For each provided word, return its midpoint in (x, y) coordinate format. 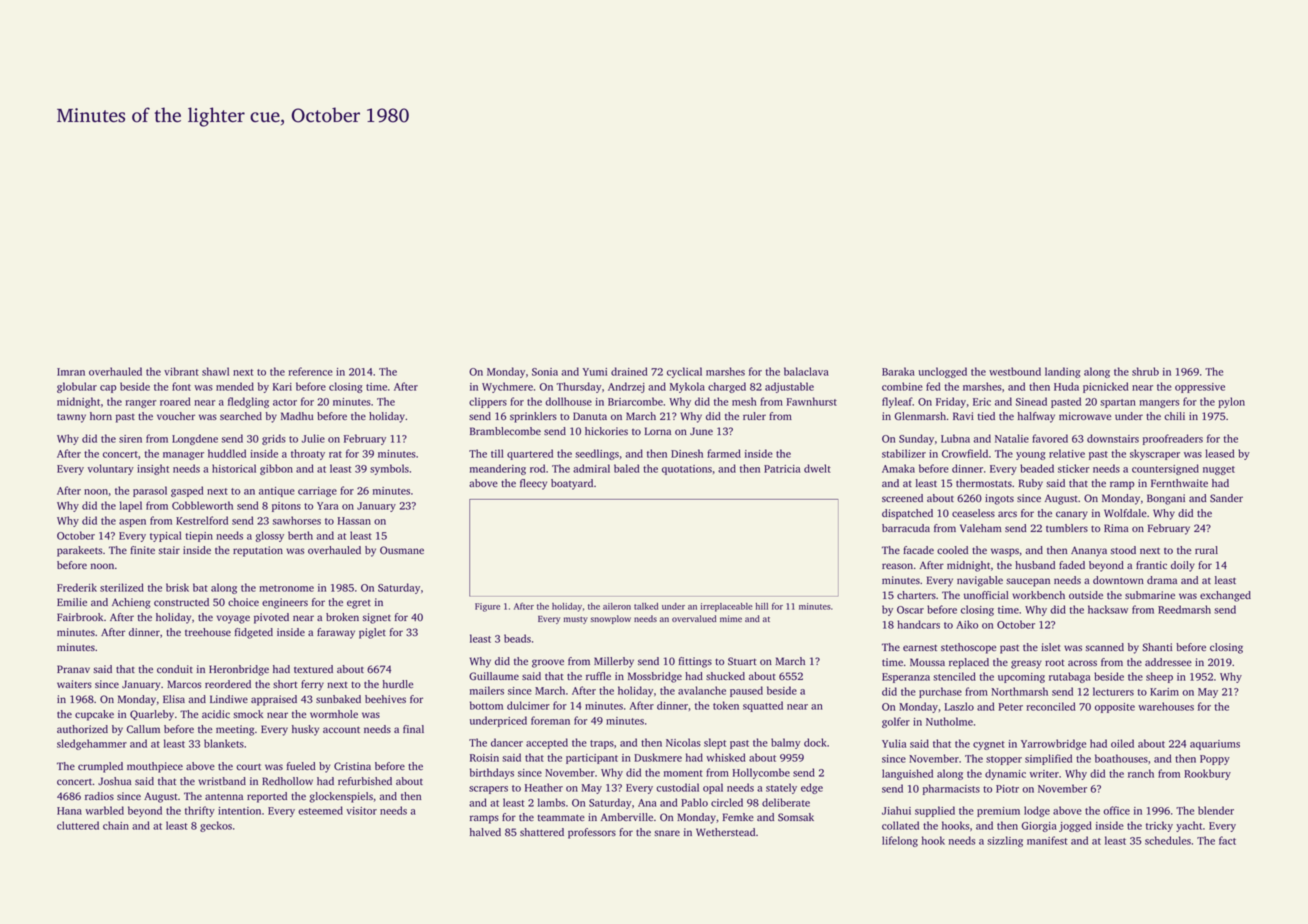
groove (548, 663)
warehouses (1166, 706)
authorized (82, 729)
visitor (361, 811)
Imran (71, 372)
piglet (372, 633)
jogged (1075, 826)
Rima (1116, 528)
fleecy (533, 484)
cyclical (684, 372)
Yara (327, 506)
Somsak (796, 817)
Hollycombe (761, 773)
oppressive (1200, 388)
